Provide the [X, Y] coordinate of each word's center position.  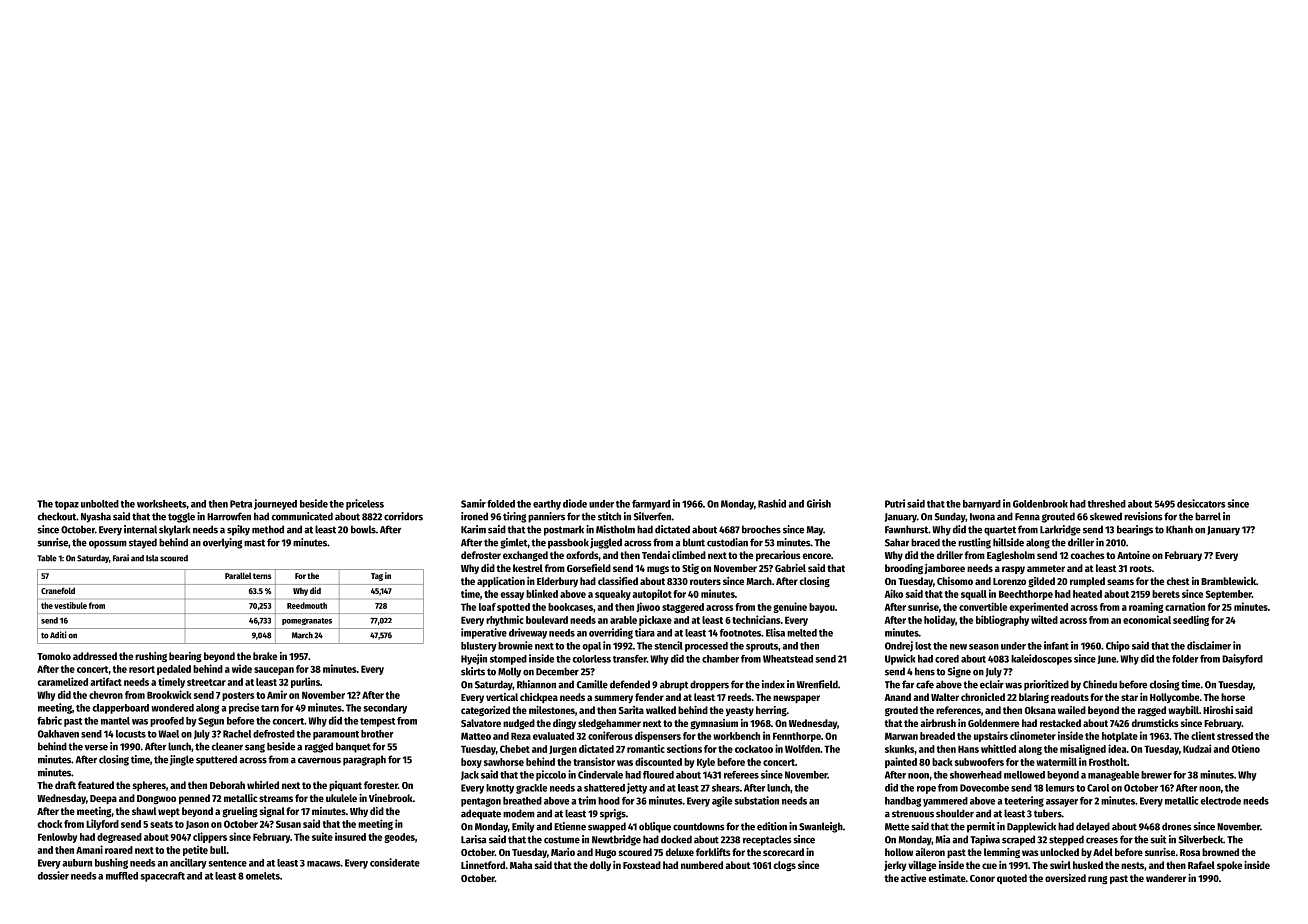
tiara [645, 632]
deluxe [680, 852]
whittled [998, 748]
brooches [761, 529]
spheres [149, 786]
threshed [1107, 504]
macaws [324, 864]
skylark [175, 530]
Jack [470, 775]
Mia [943, 839]
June [1106, 659]
